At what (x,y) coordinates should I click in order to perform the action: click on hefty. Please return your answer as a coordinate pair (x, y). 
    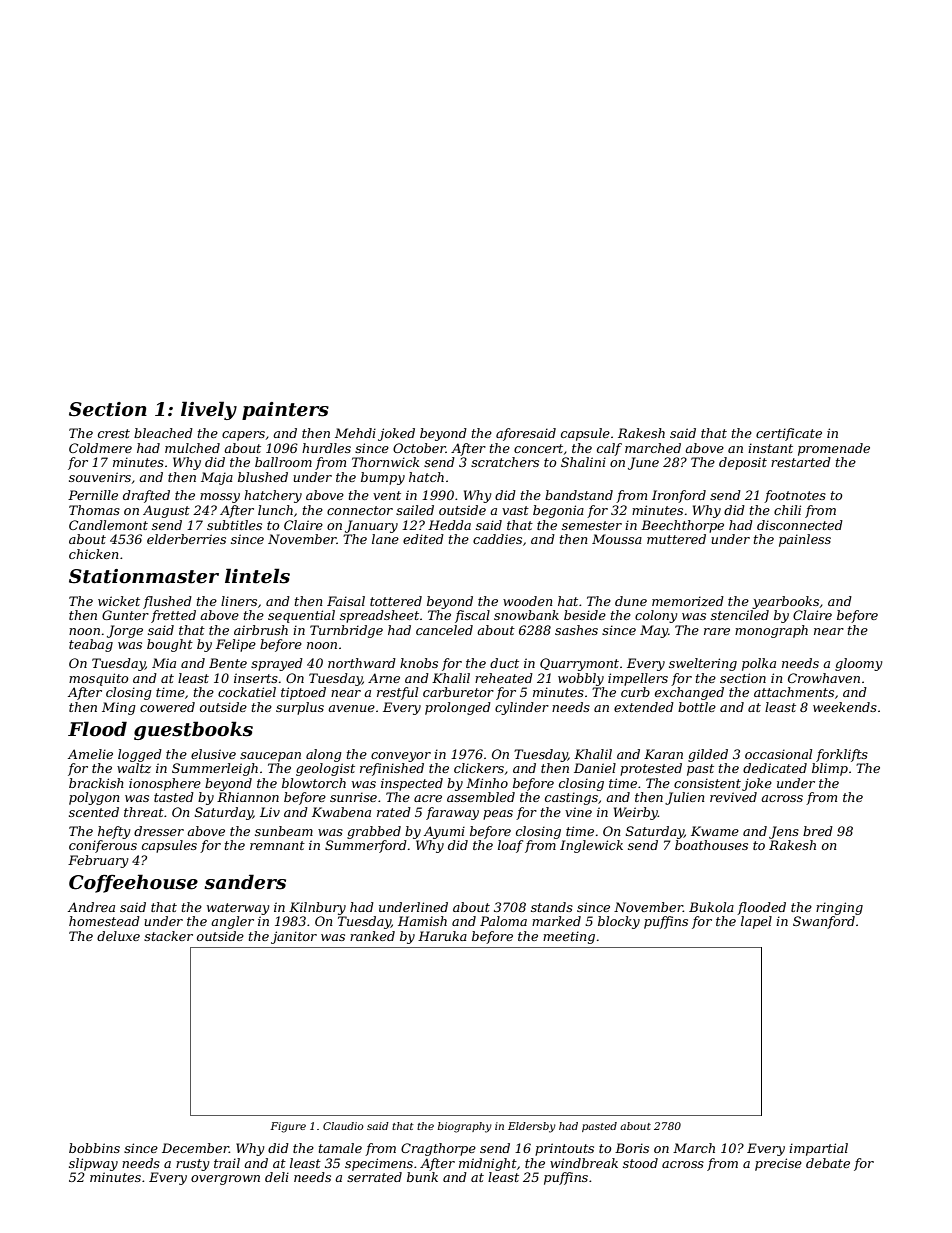
    Looking at the image, I should click on (114, 832).
